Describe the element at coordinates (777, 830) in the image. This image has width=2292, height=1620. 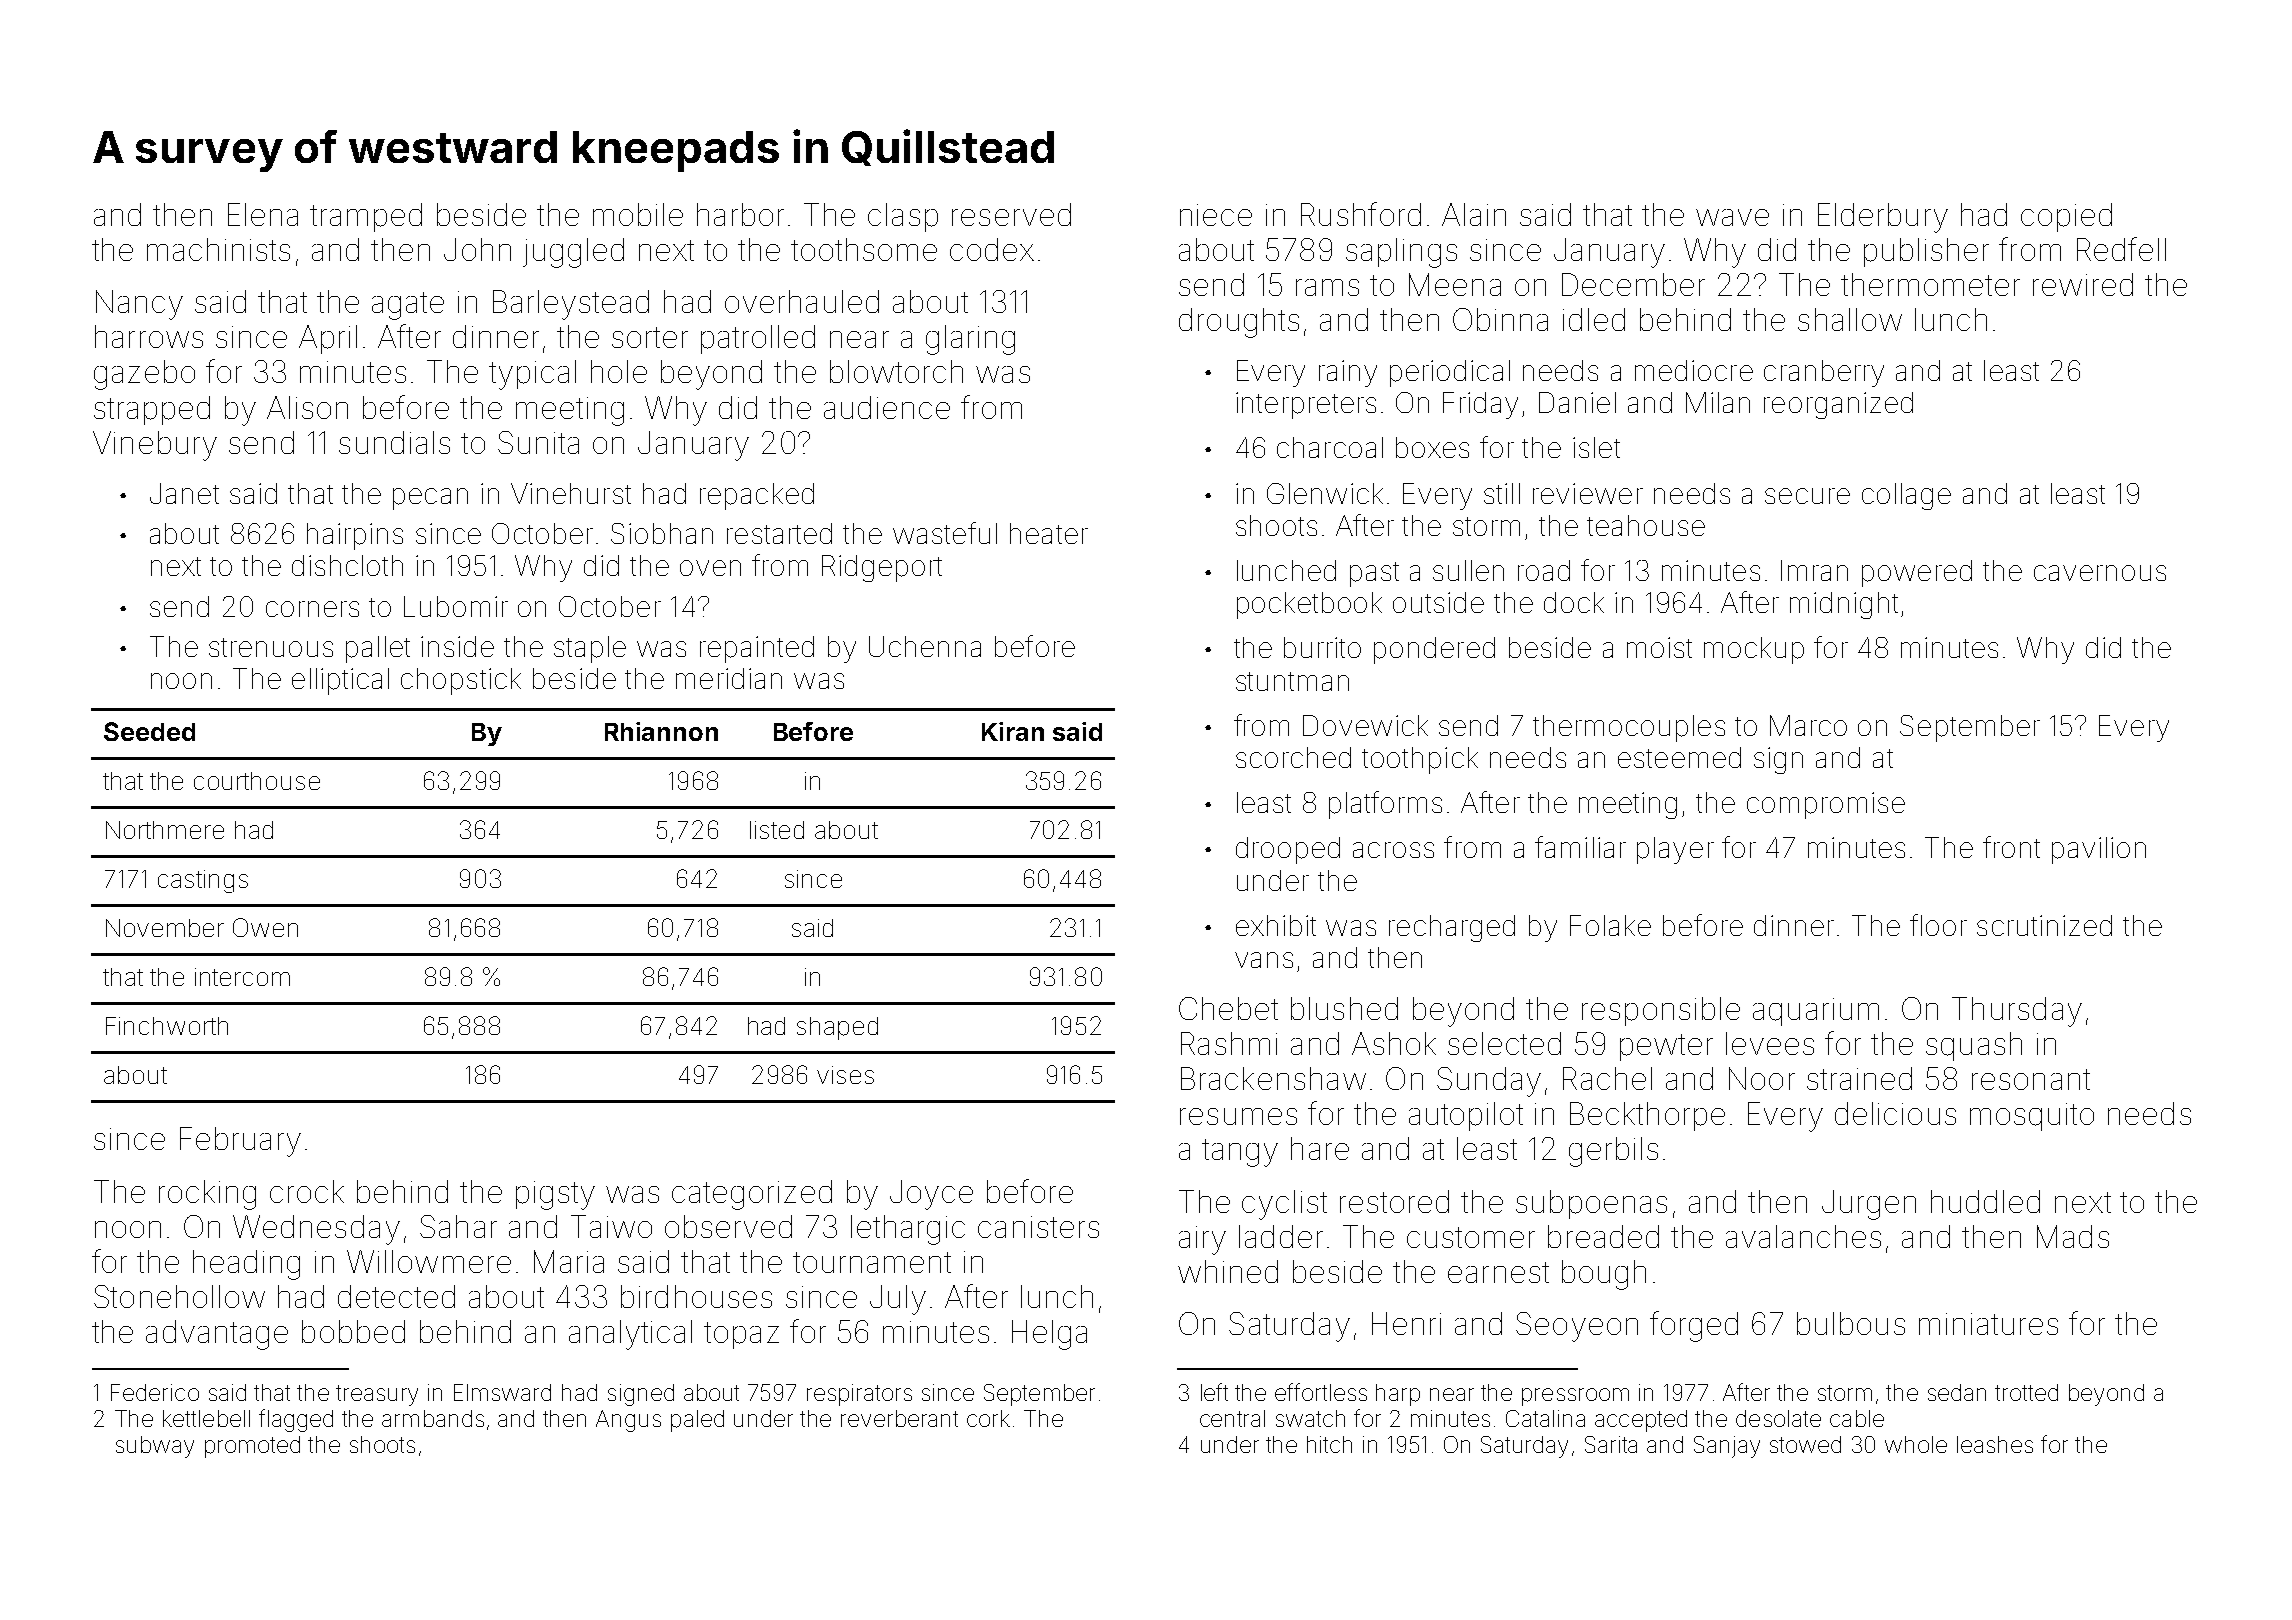
I see `listed` at that location.
